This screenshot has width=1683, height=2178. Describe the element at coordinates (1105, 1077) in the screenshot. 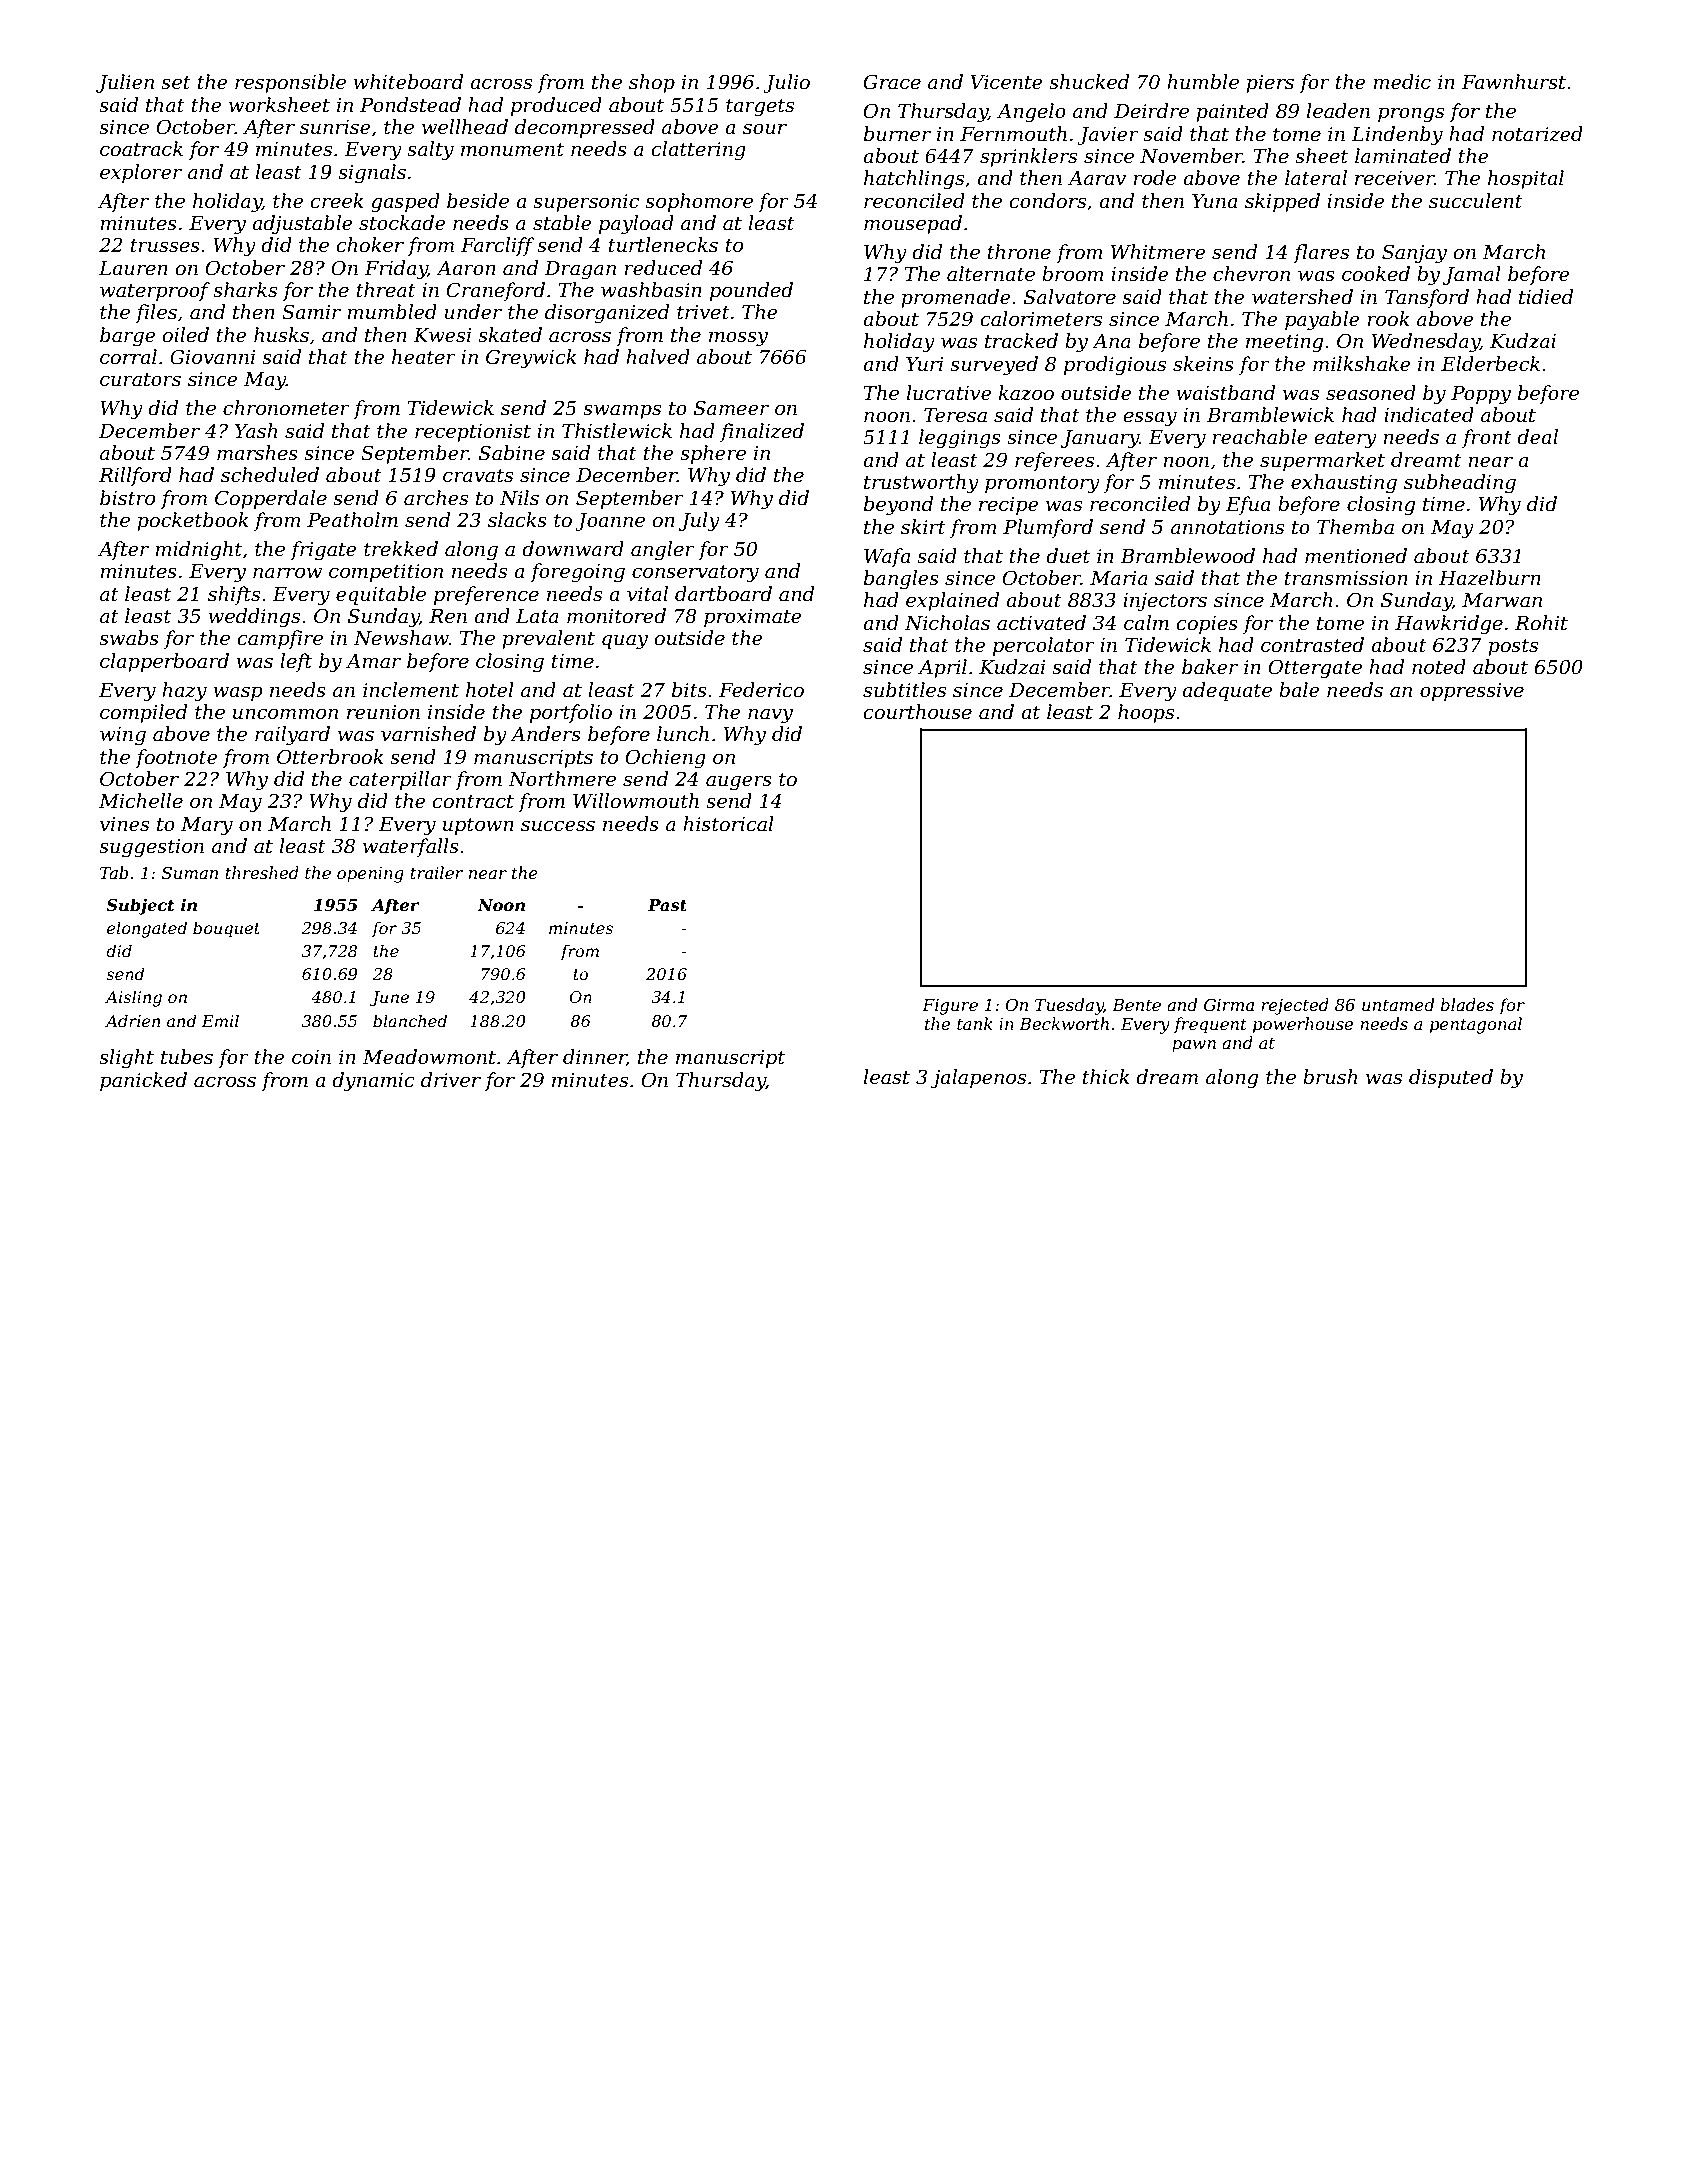

I see `thick` at that location.
